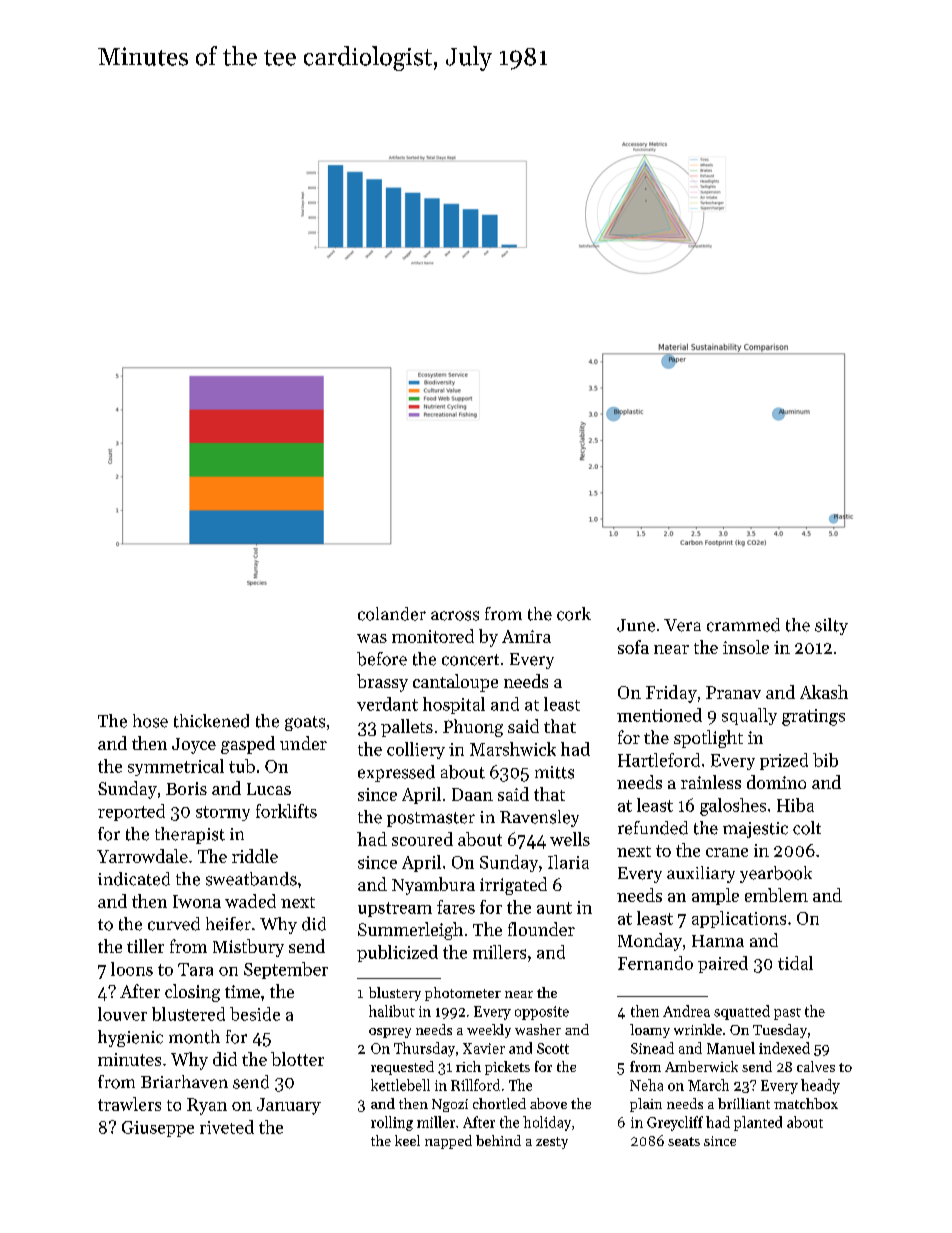  What do you see at coordinates (655, 963) in the document?
I see `Fernando` at bounding box center [655, 963].
